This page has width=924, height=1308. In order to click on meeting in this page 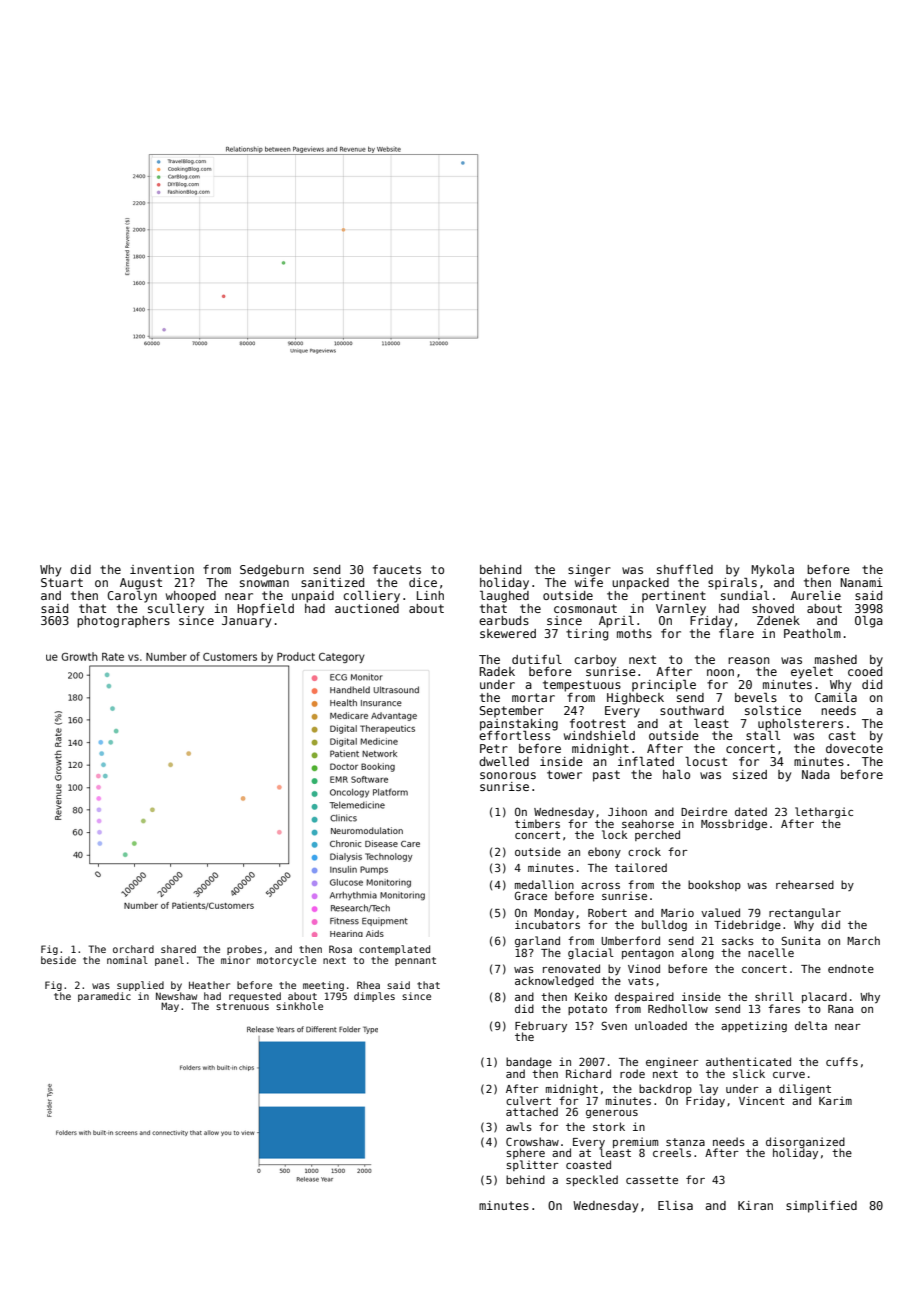, I will do `click(323, 986)`.
